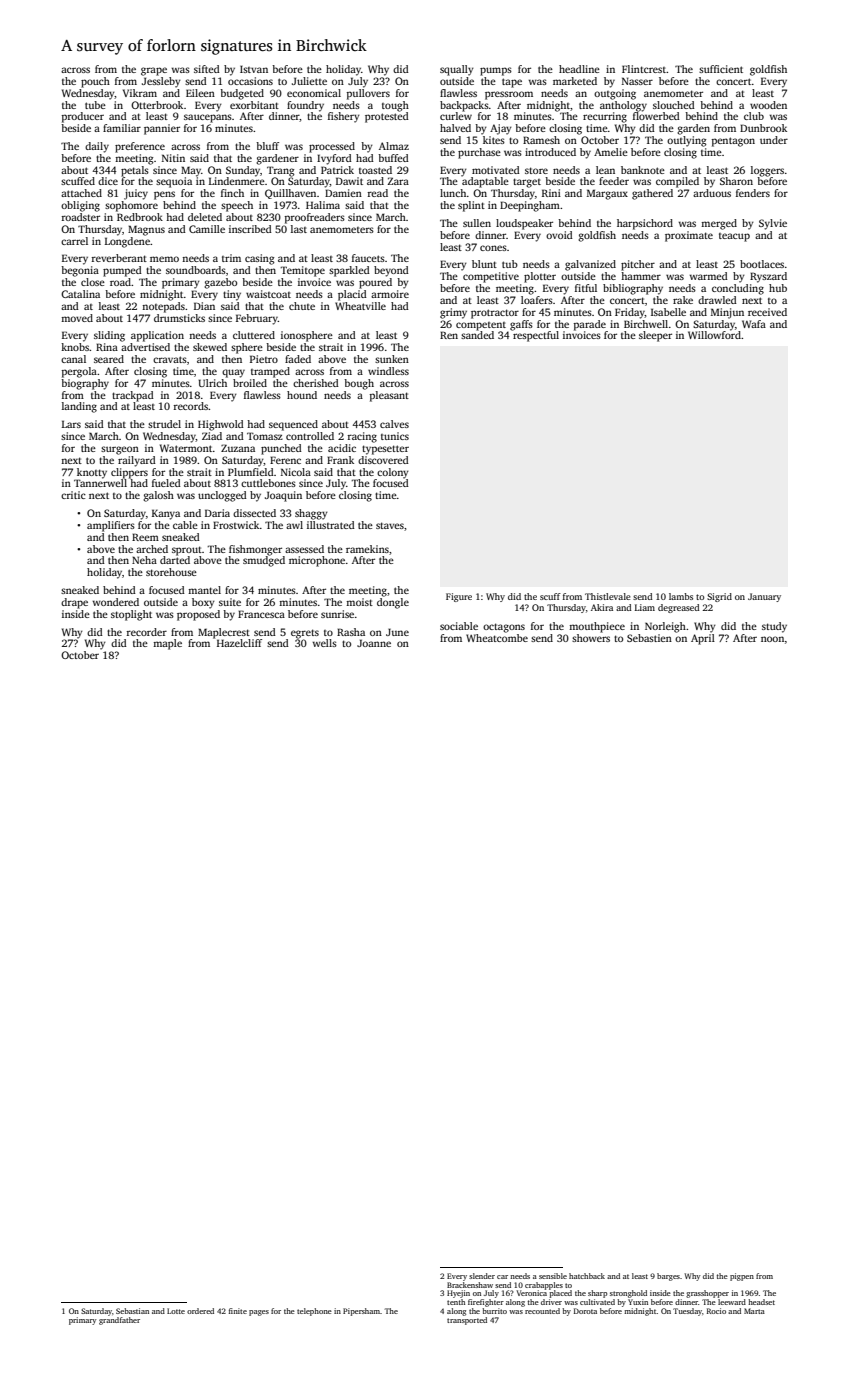 This screenshot has width=849, height=1400. I want to click on Sebastian, so click(132, 1311).
